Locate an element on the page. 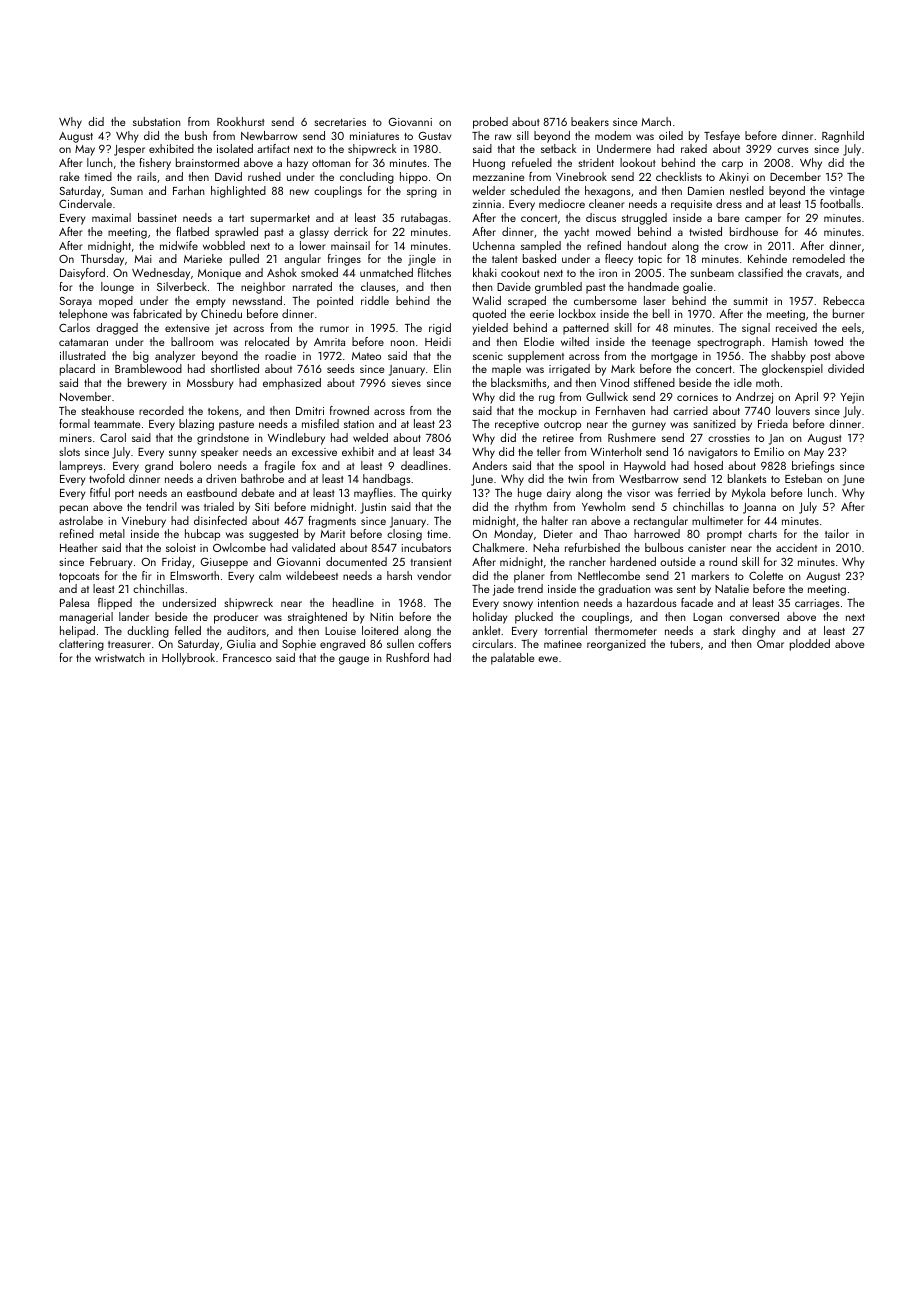 This document has width=924, height=1308. Monique is located at coordinates (219, 274).
